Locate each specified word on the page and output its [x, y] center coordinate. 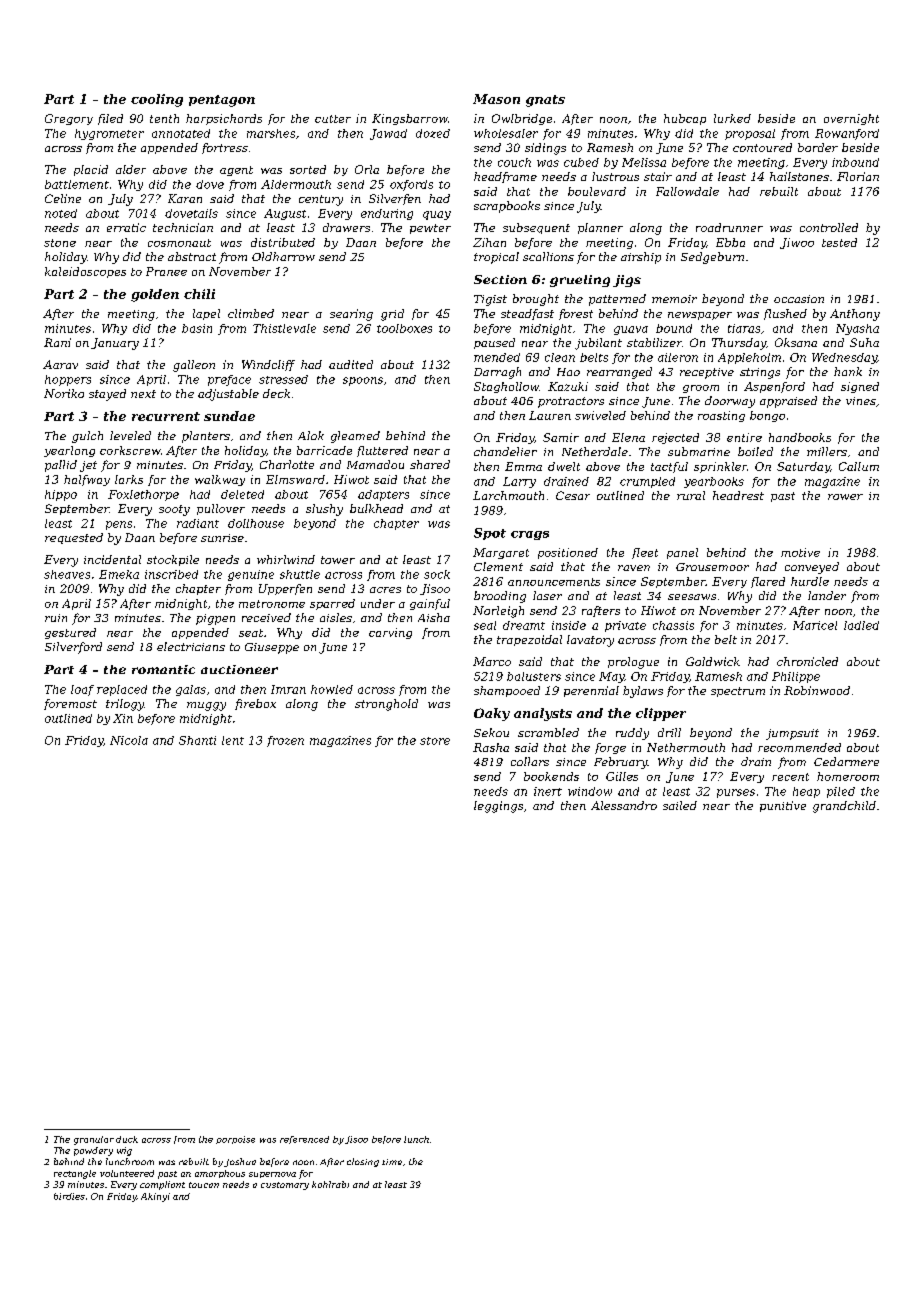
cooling [157, 100]
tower [338, 560]
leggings [498, 807]
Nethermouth [686, 747]
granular [94, 1140]
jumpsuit [792, 734]
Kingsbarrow [410, 119]
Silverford [73, 648]
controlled [829, 227]
